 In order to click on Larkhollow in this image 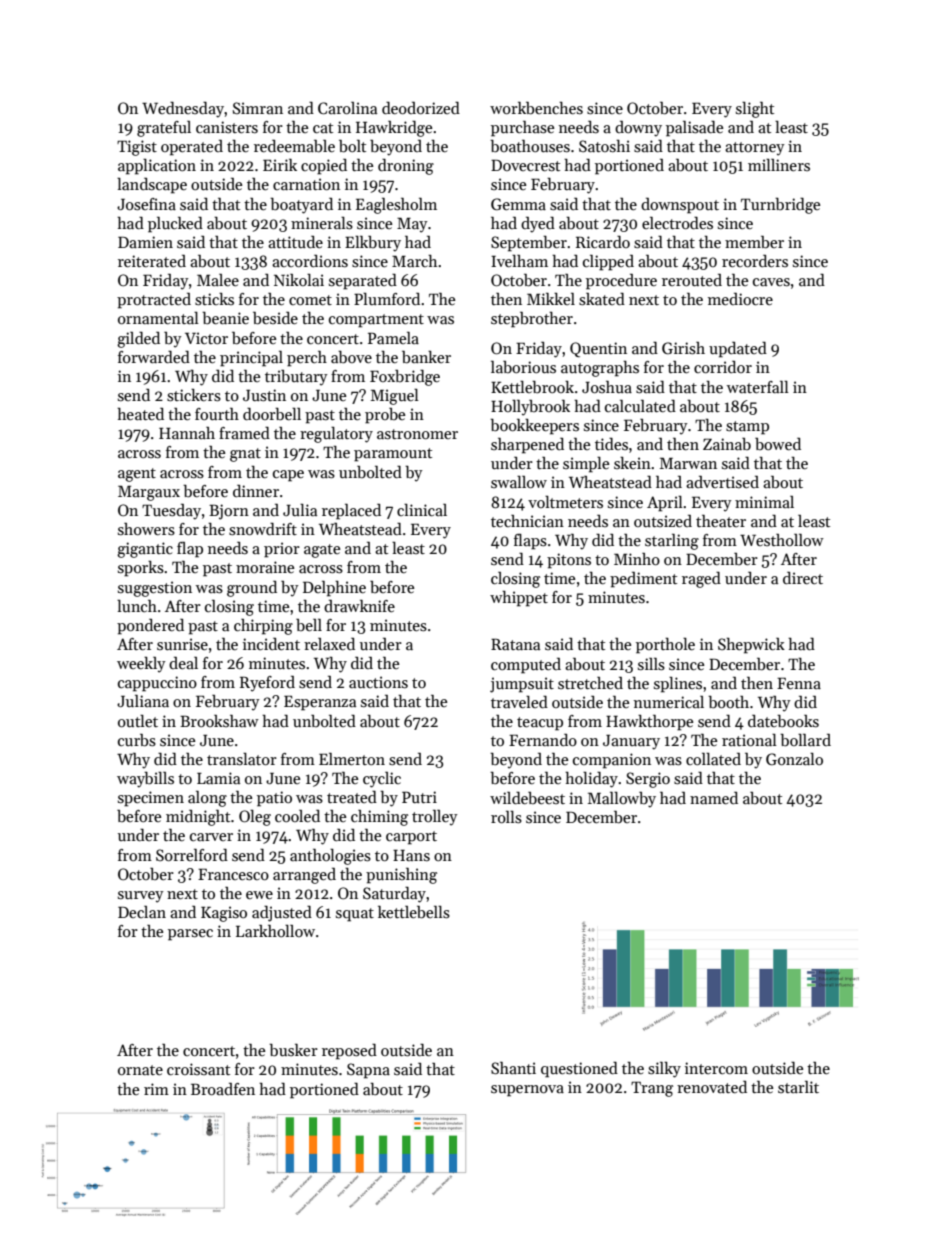, I will do `click(275, 931)`.
